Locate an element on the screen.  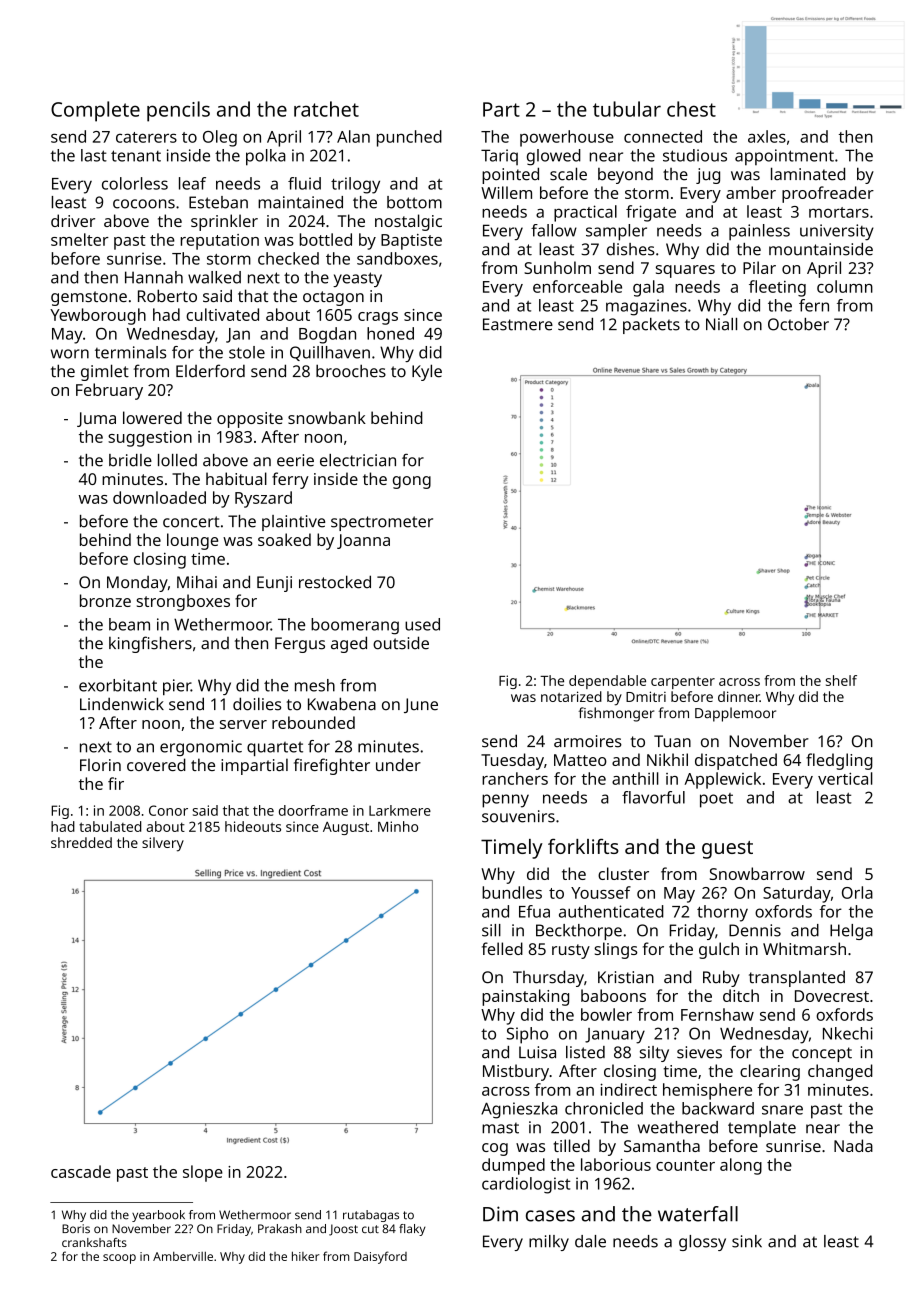
carpenter is located at coordinates (683, 682).
